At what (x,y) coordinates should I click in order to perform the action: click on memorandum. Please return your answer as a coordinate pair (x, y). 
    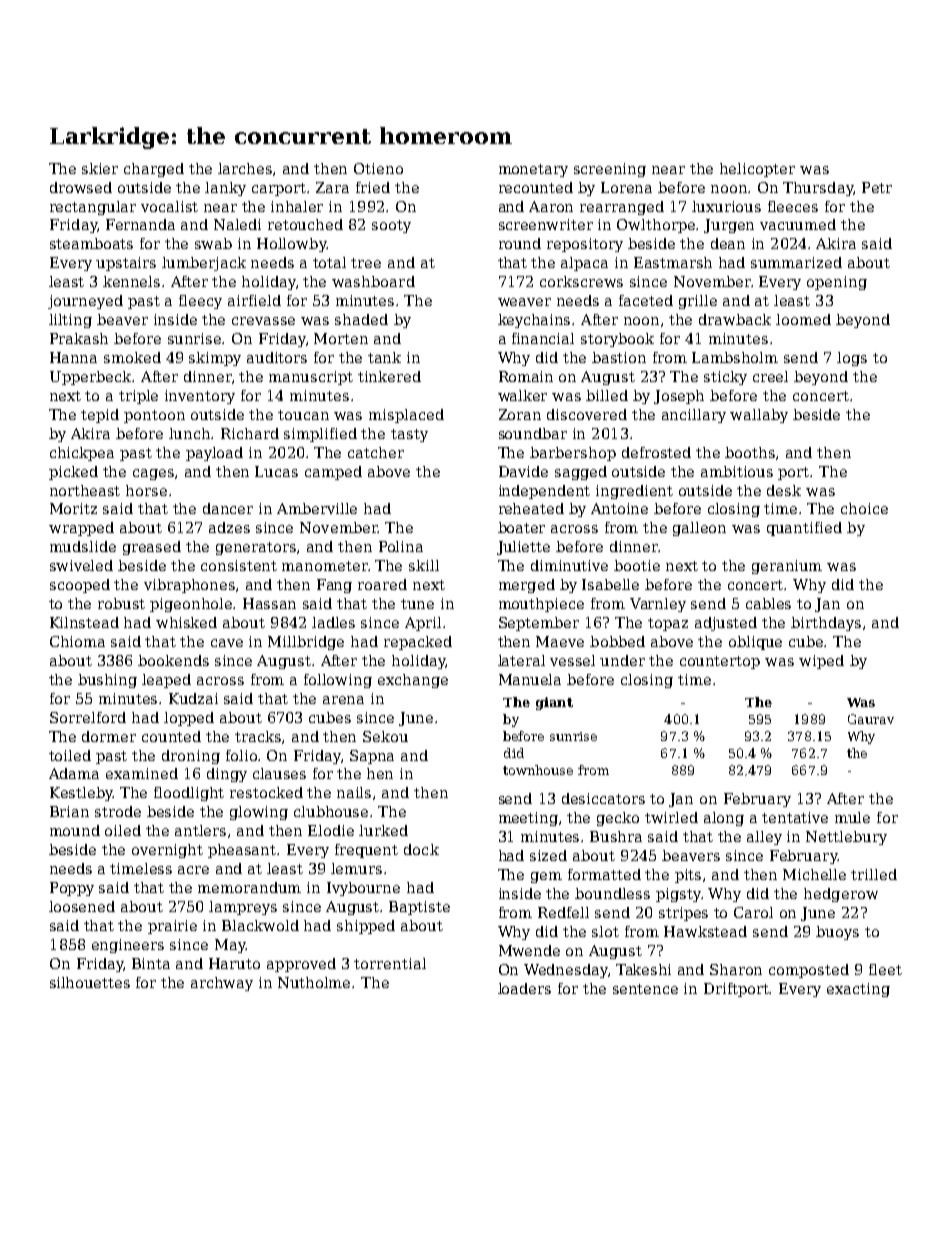
    Looking at the image, I should click on (249, 887).
